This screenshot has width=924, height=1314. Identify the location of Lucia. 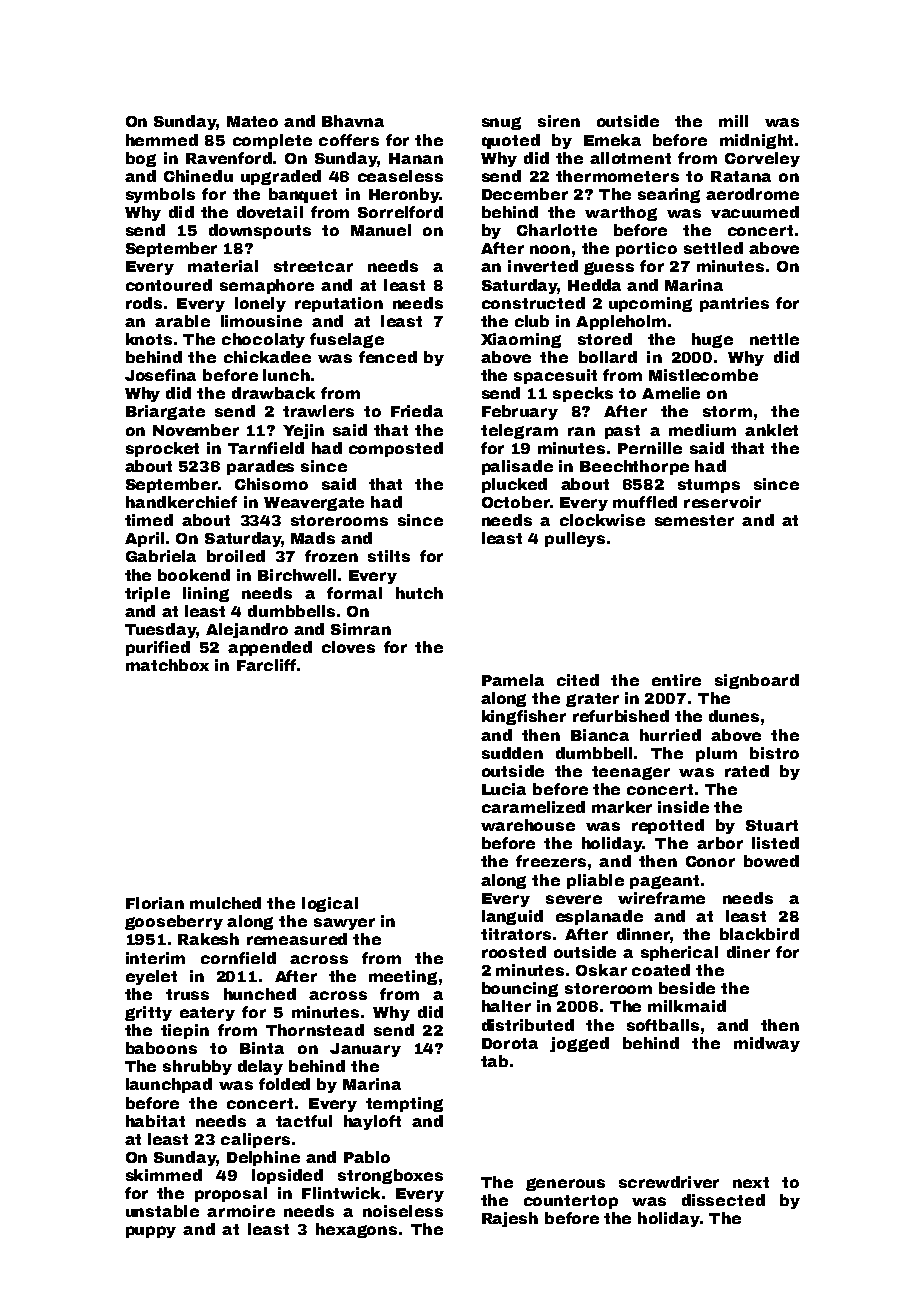
(504, 789).
